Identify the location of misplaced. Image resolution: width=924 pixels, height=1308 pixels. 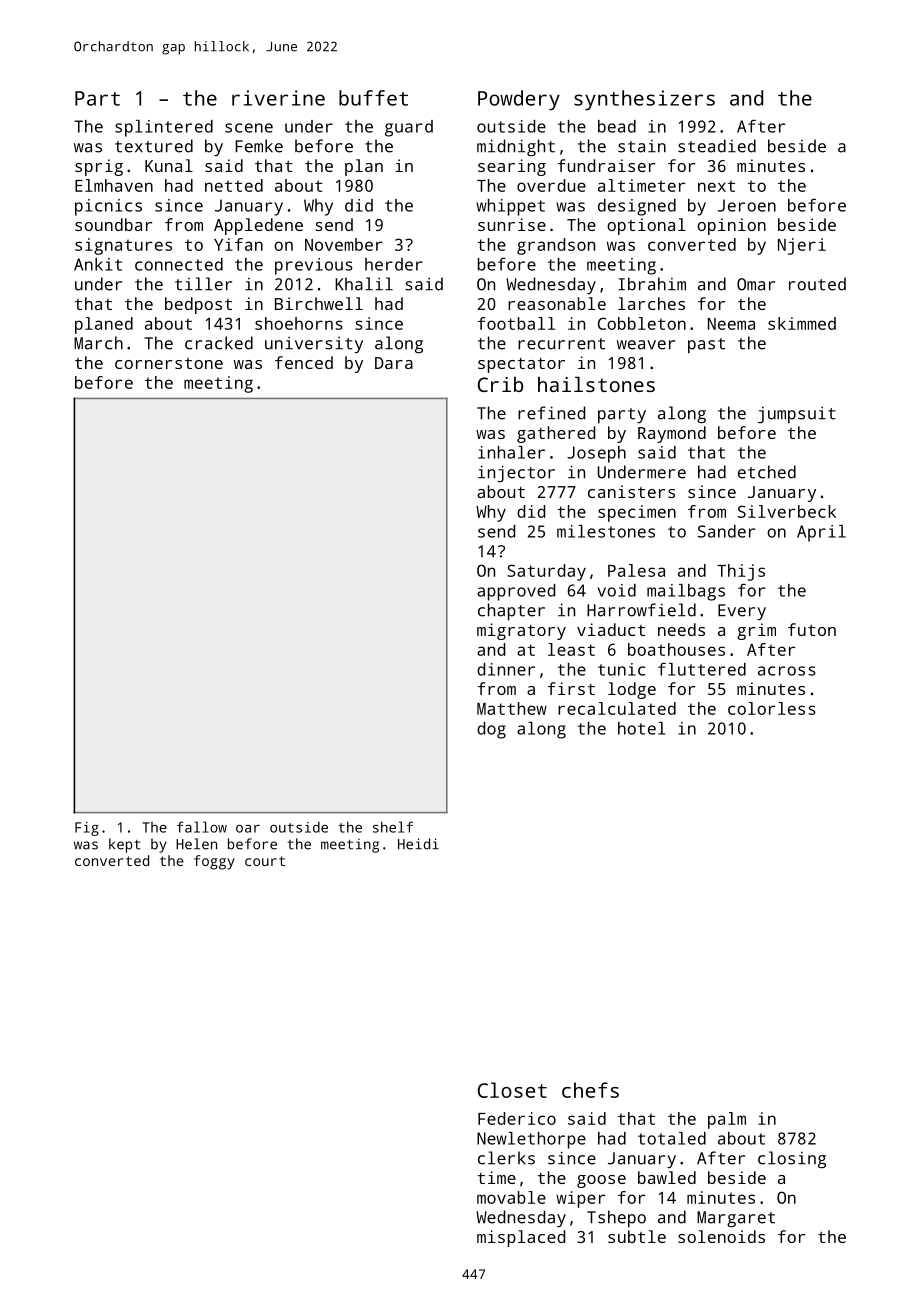
(521, 1238).
